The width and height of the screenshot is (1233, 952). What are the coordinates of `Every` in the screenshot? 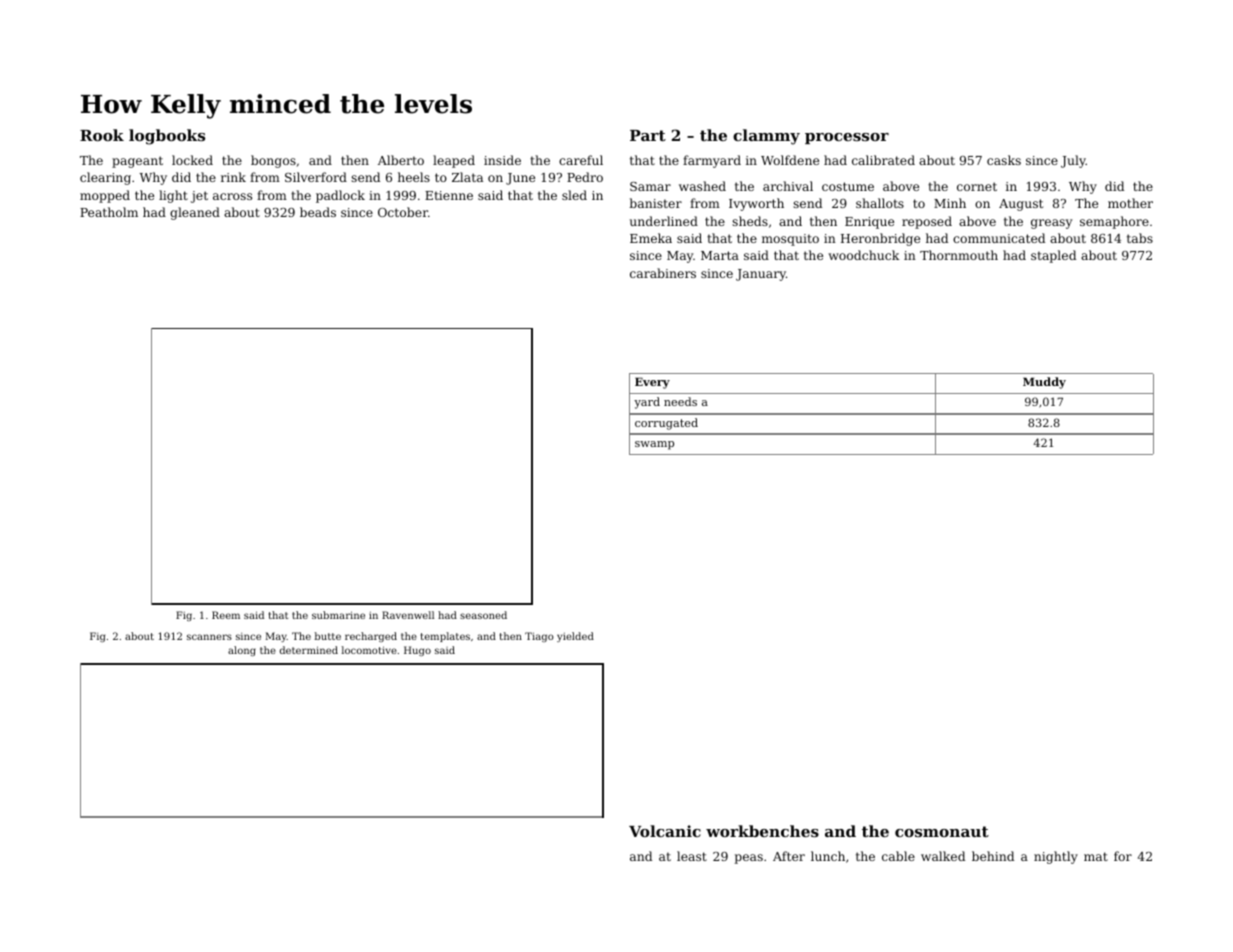 It's located at (652, 383).
